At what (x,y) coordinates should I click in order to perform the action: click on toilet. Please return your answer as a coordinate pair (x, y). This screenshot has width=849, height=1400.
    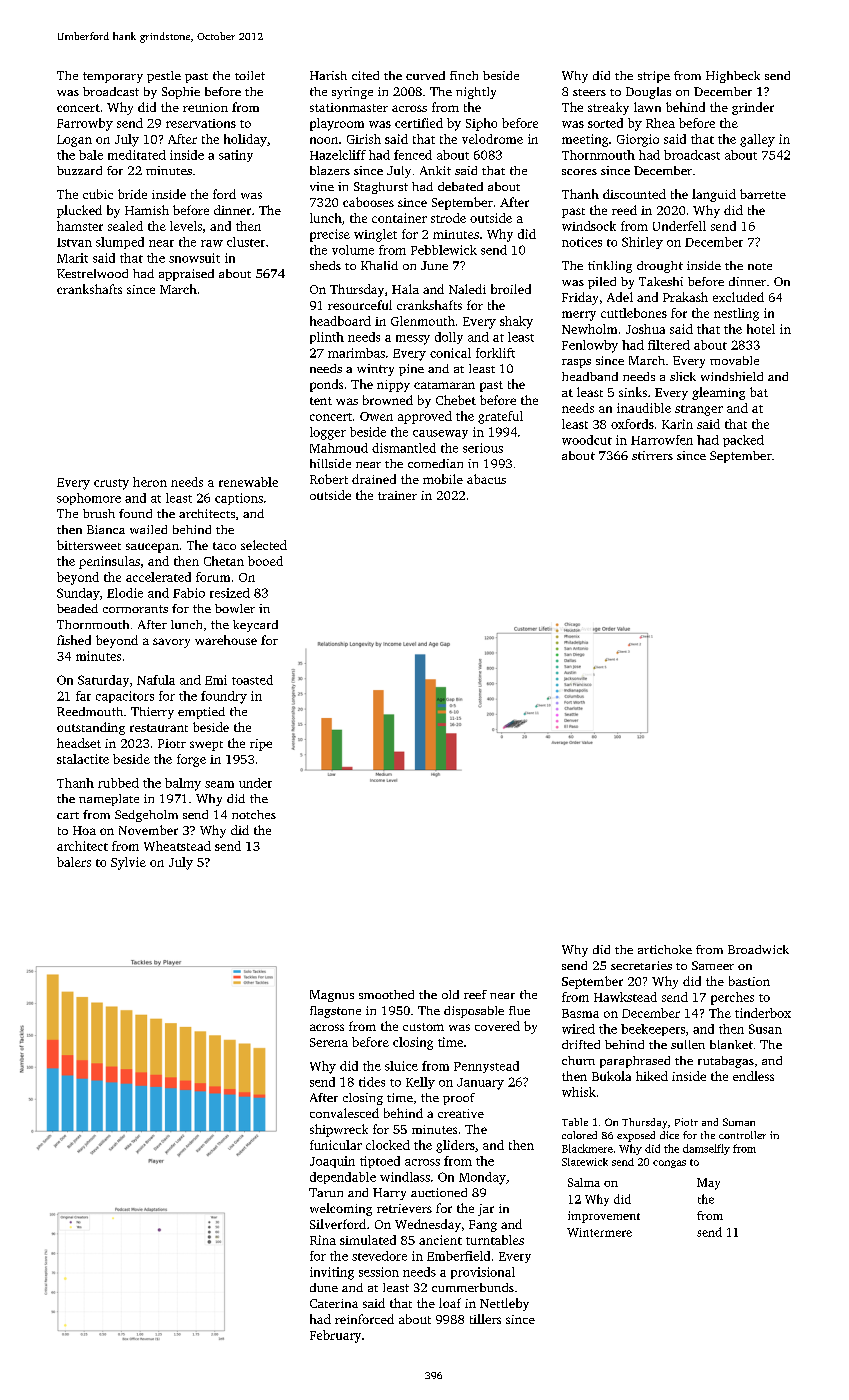
    Looking at the image, I should click on (250, 75).
